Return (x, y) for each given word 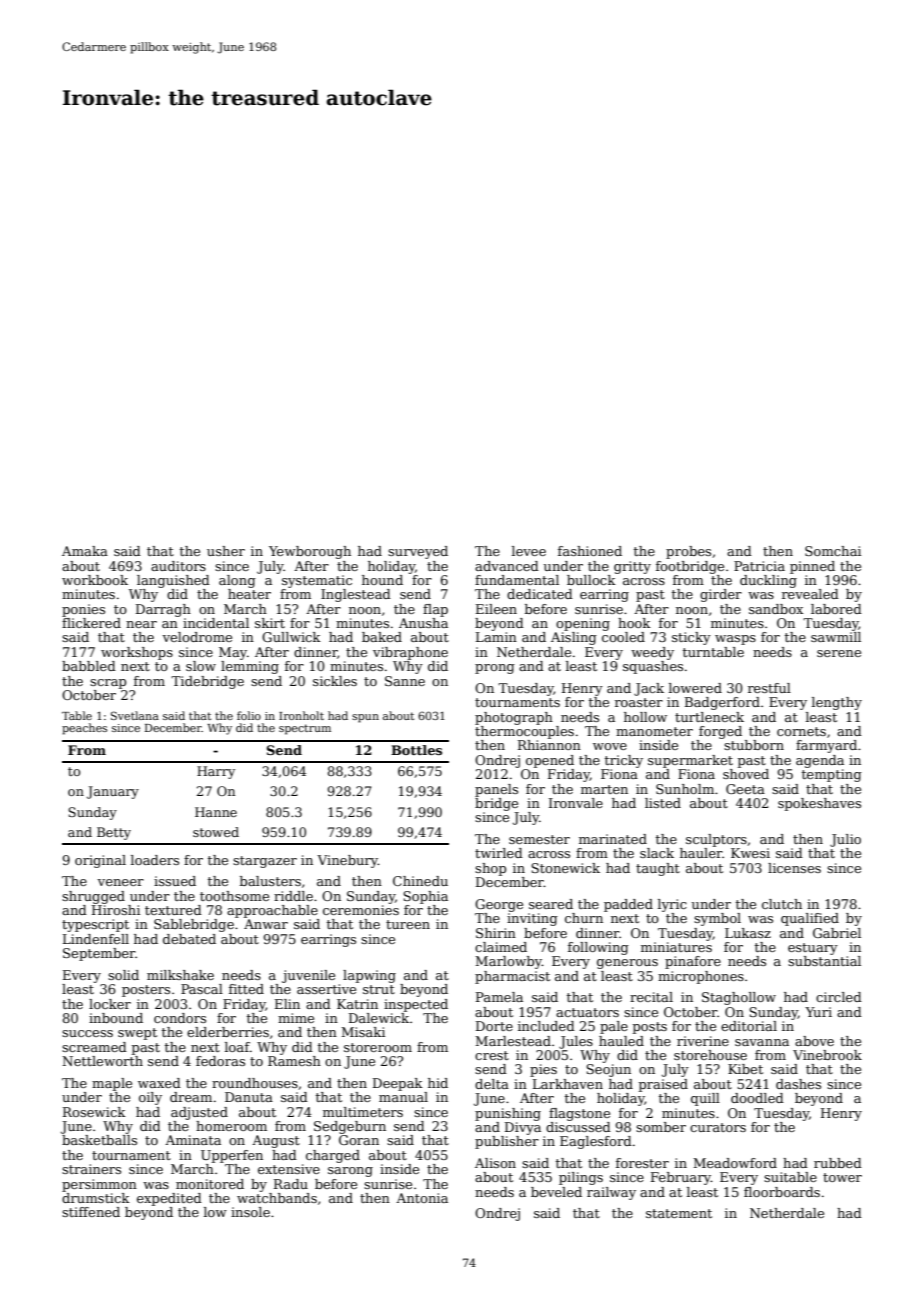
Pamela (499, 997)
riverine (703, 1041)
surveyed (418, 552)
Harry (216, 772)
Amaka (85, 551)
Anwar (266, 924)
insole (250, 1212)
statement (679, 1213)
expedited (169, 1199)
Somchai (833, 551)
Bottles (416, 750)
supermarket (690, 761)
